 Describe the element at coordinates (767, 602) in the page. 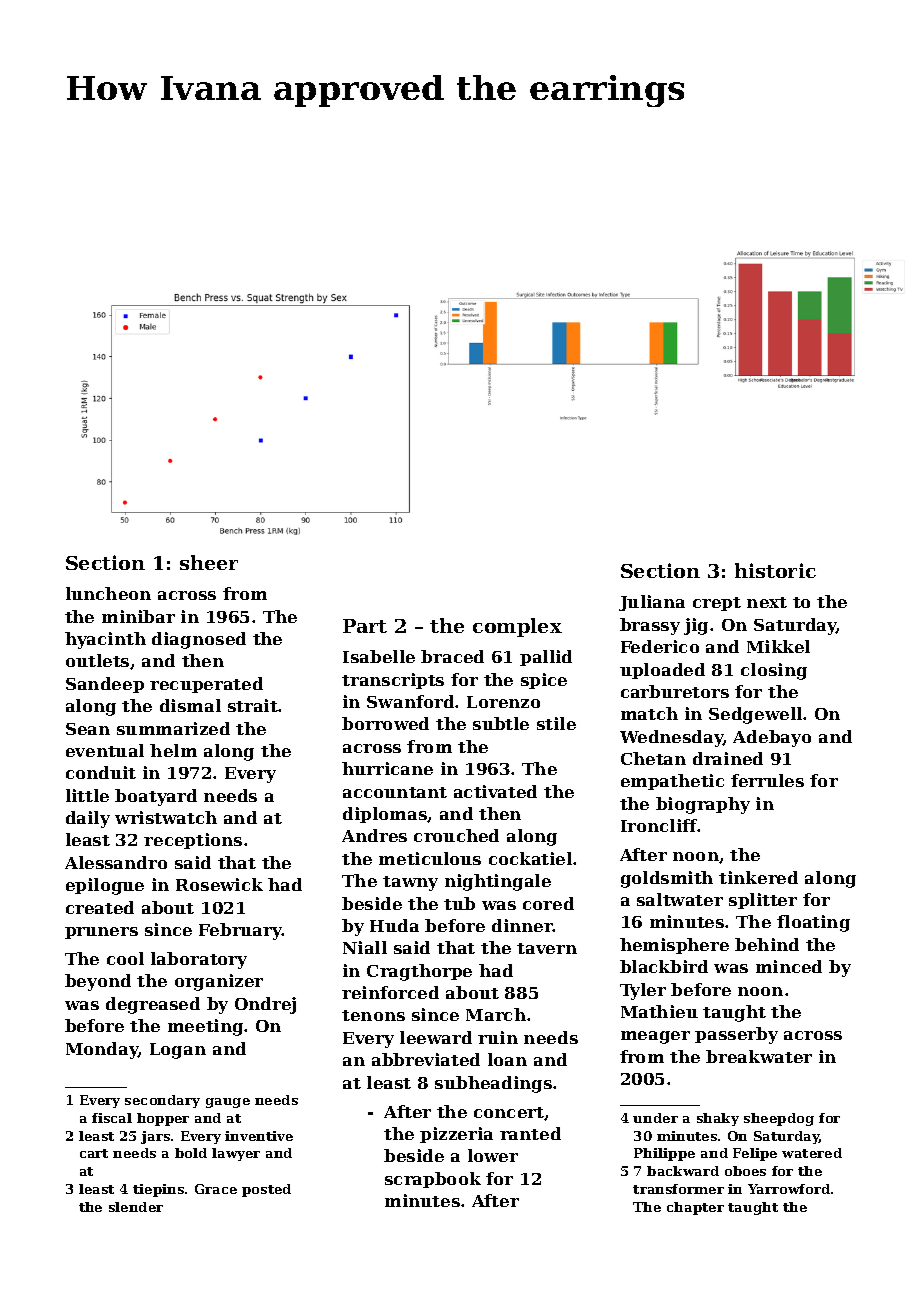

I see `next` at that location.
